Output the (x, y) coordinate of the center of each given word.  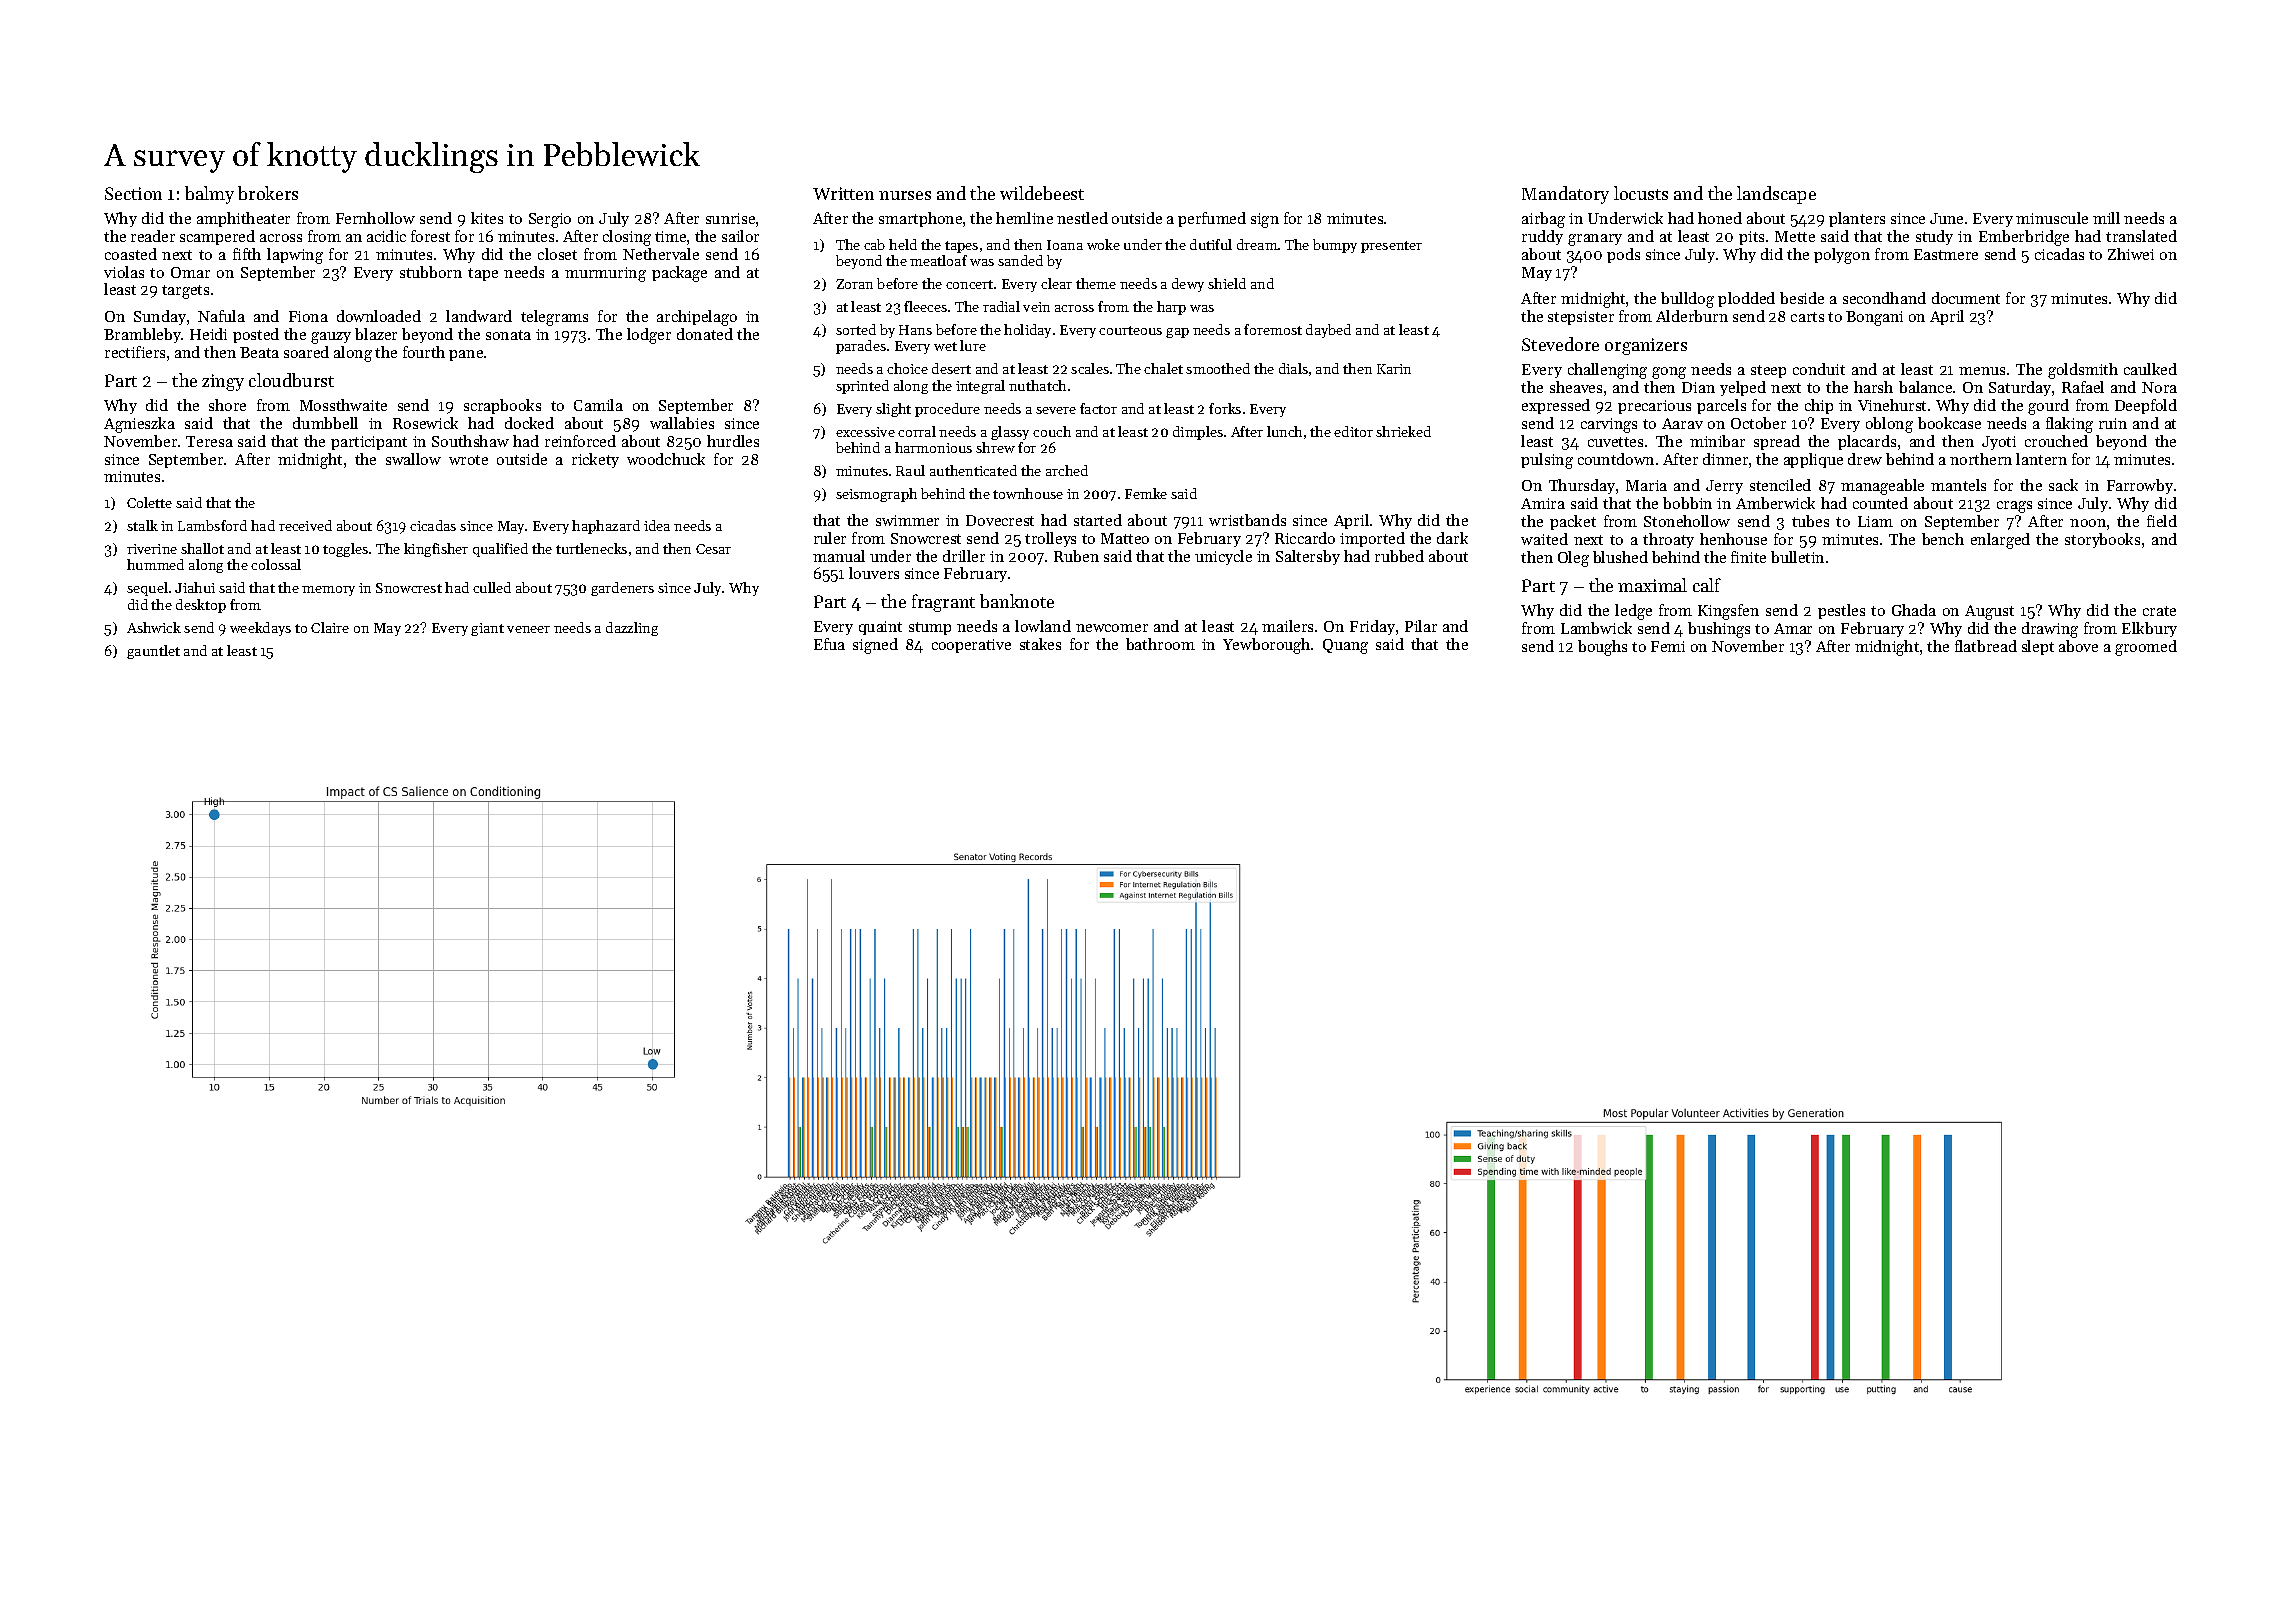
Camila (598, 405)
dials (1293, 368)
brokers (268, 193)
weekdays (260, 629)
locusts (1641, 193)
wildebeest (1042, 193)
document (1966, 298)
